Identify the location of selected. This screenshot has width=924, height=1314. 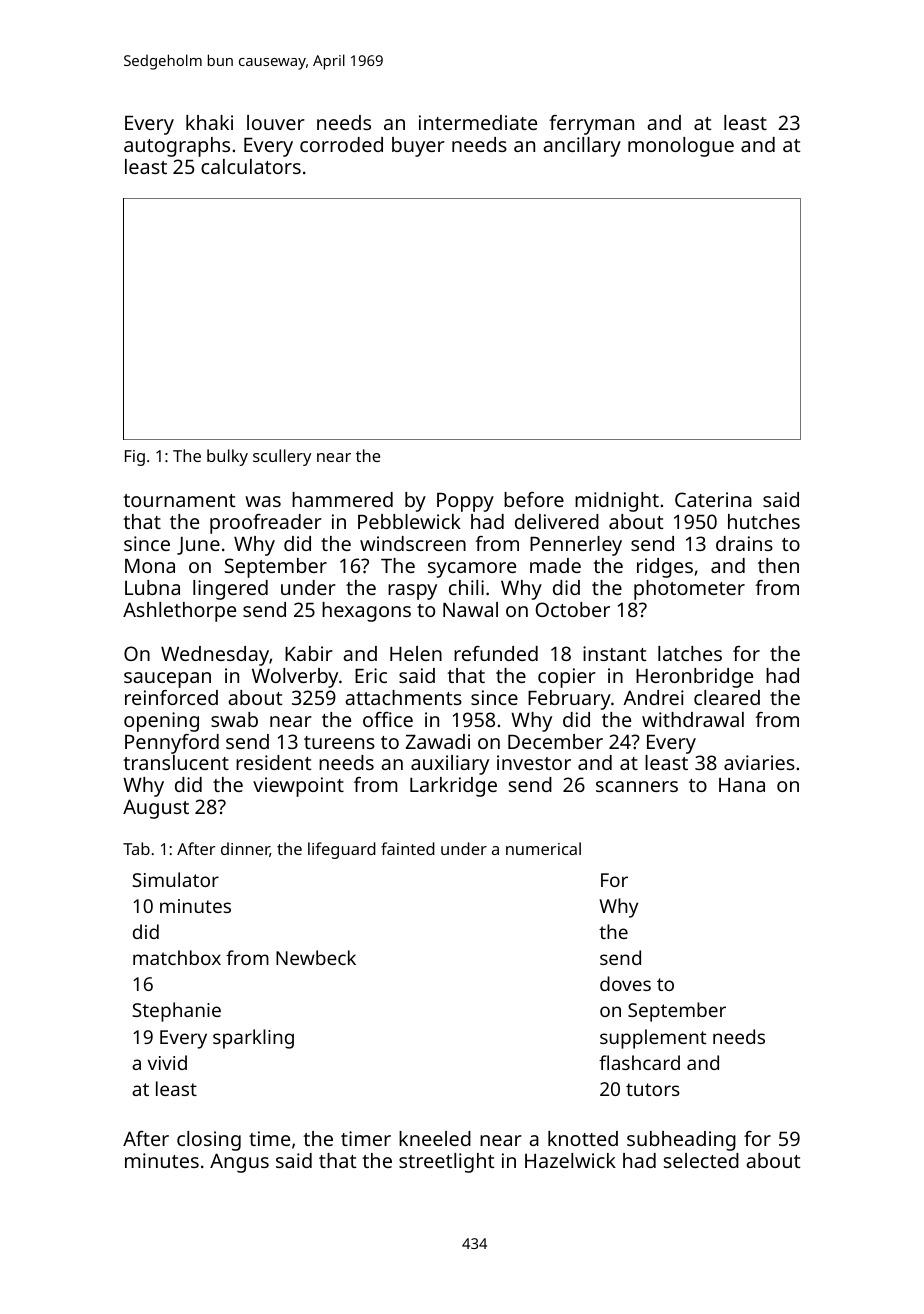
(701, 1160).
